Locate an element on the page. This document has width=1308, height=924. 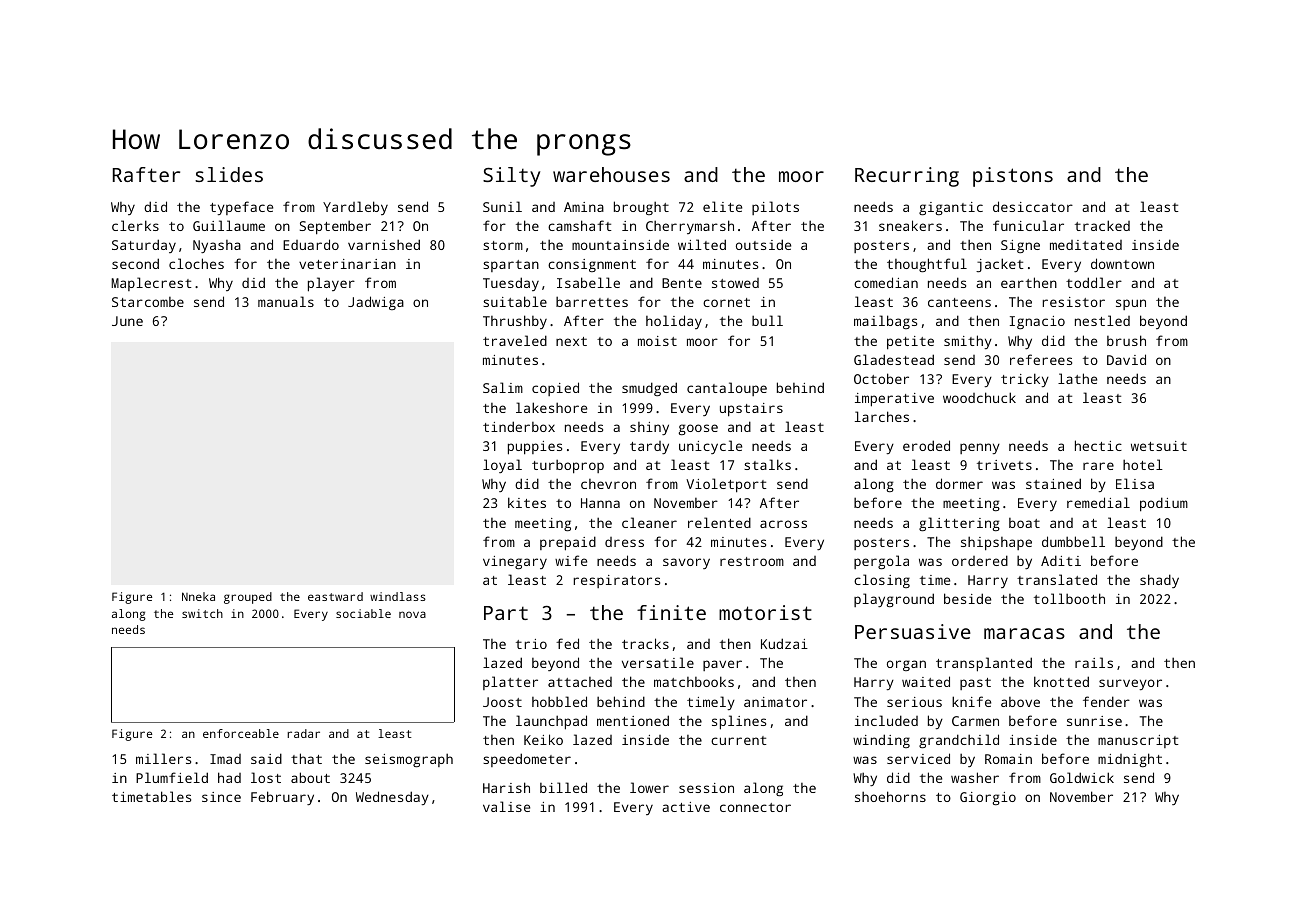
loyal is located at coordinates (502, 466).
